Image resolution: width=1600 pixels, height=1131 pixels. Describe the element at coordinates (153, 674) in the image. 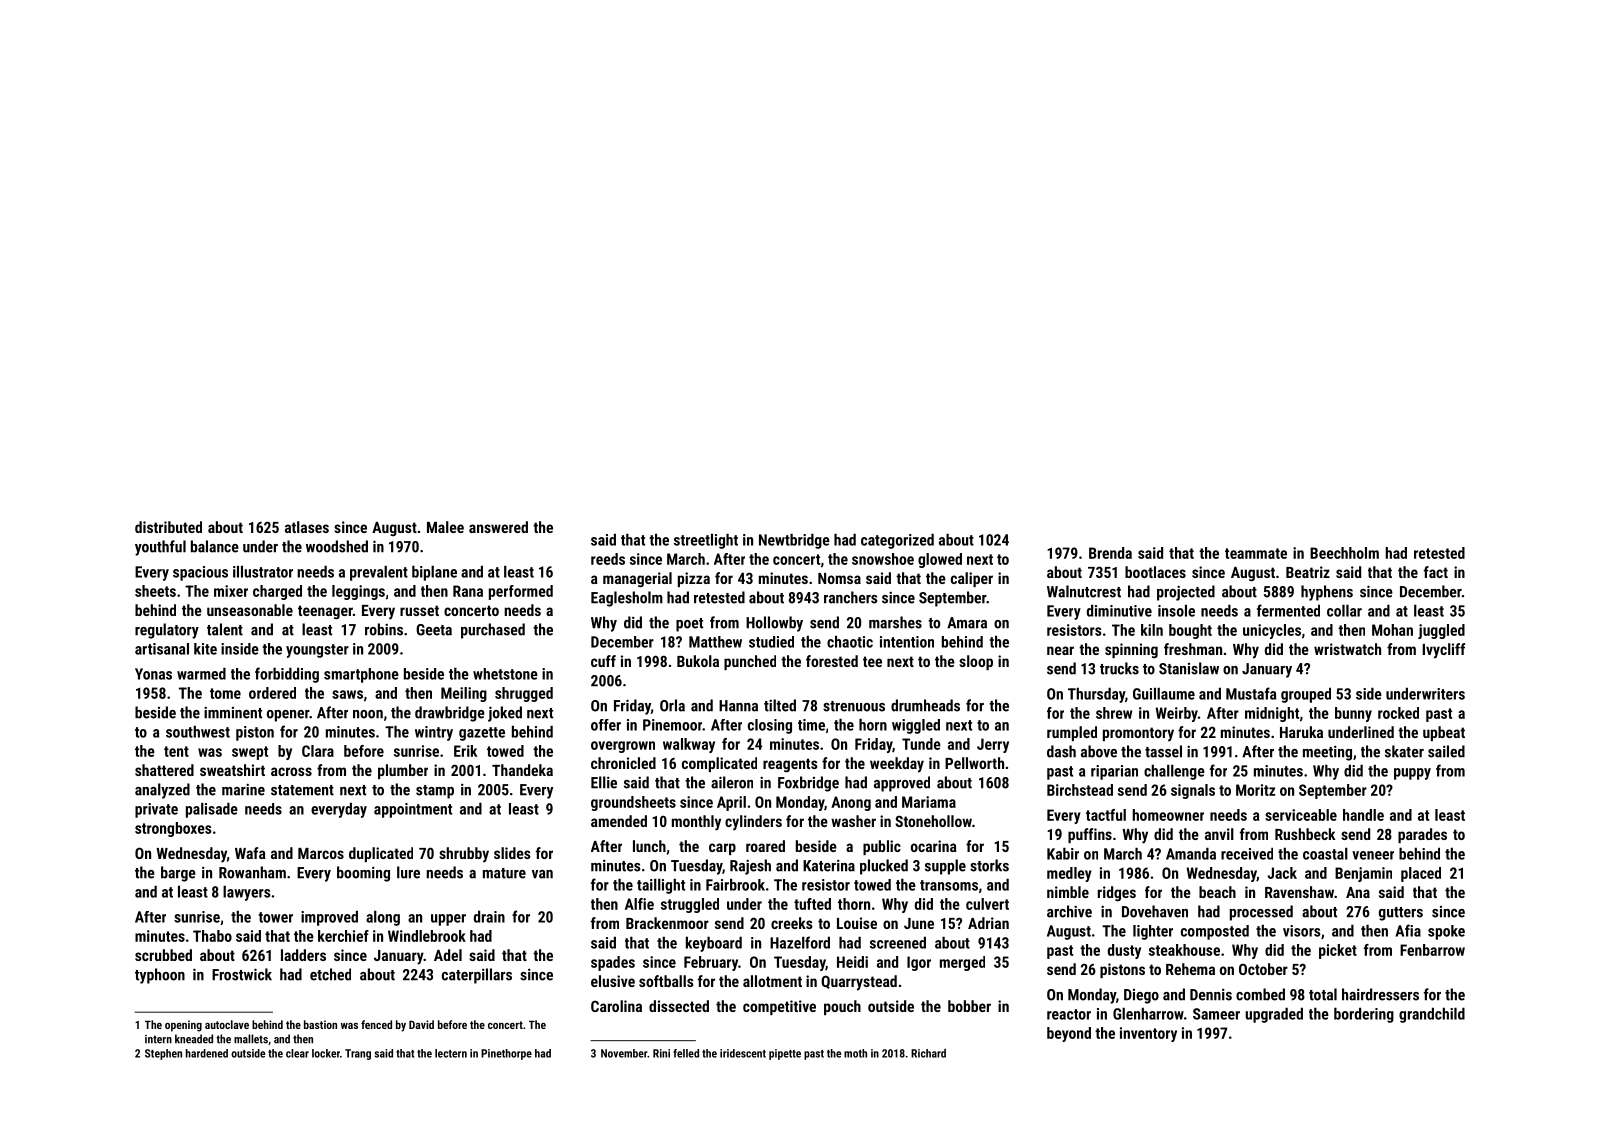

I see `Yonas` at that location.
